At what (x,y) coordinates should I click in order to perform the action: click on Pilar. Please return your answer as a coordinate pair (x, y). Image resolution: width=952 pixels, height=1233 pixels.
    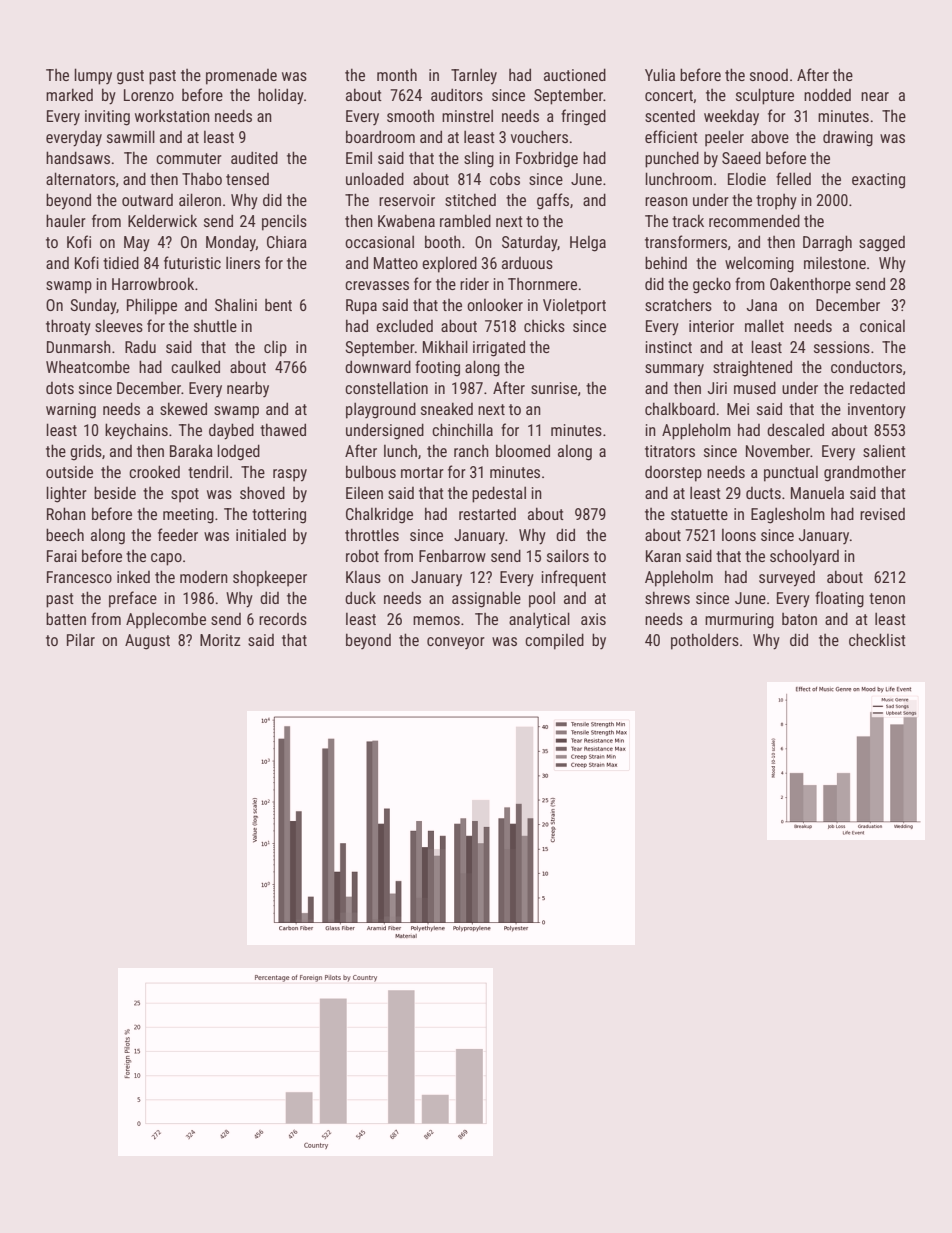
    Looking at the image, I should click on (81, 639).
